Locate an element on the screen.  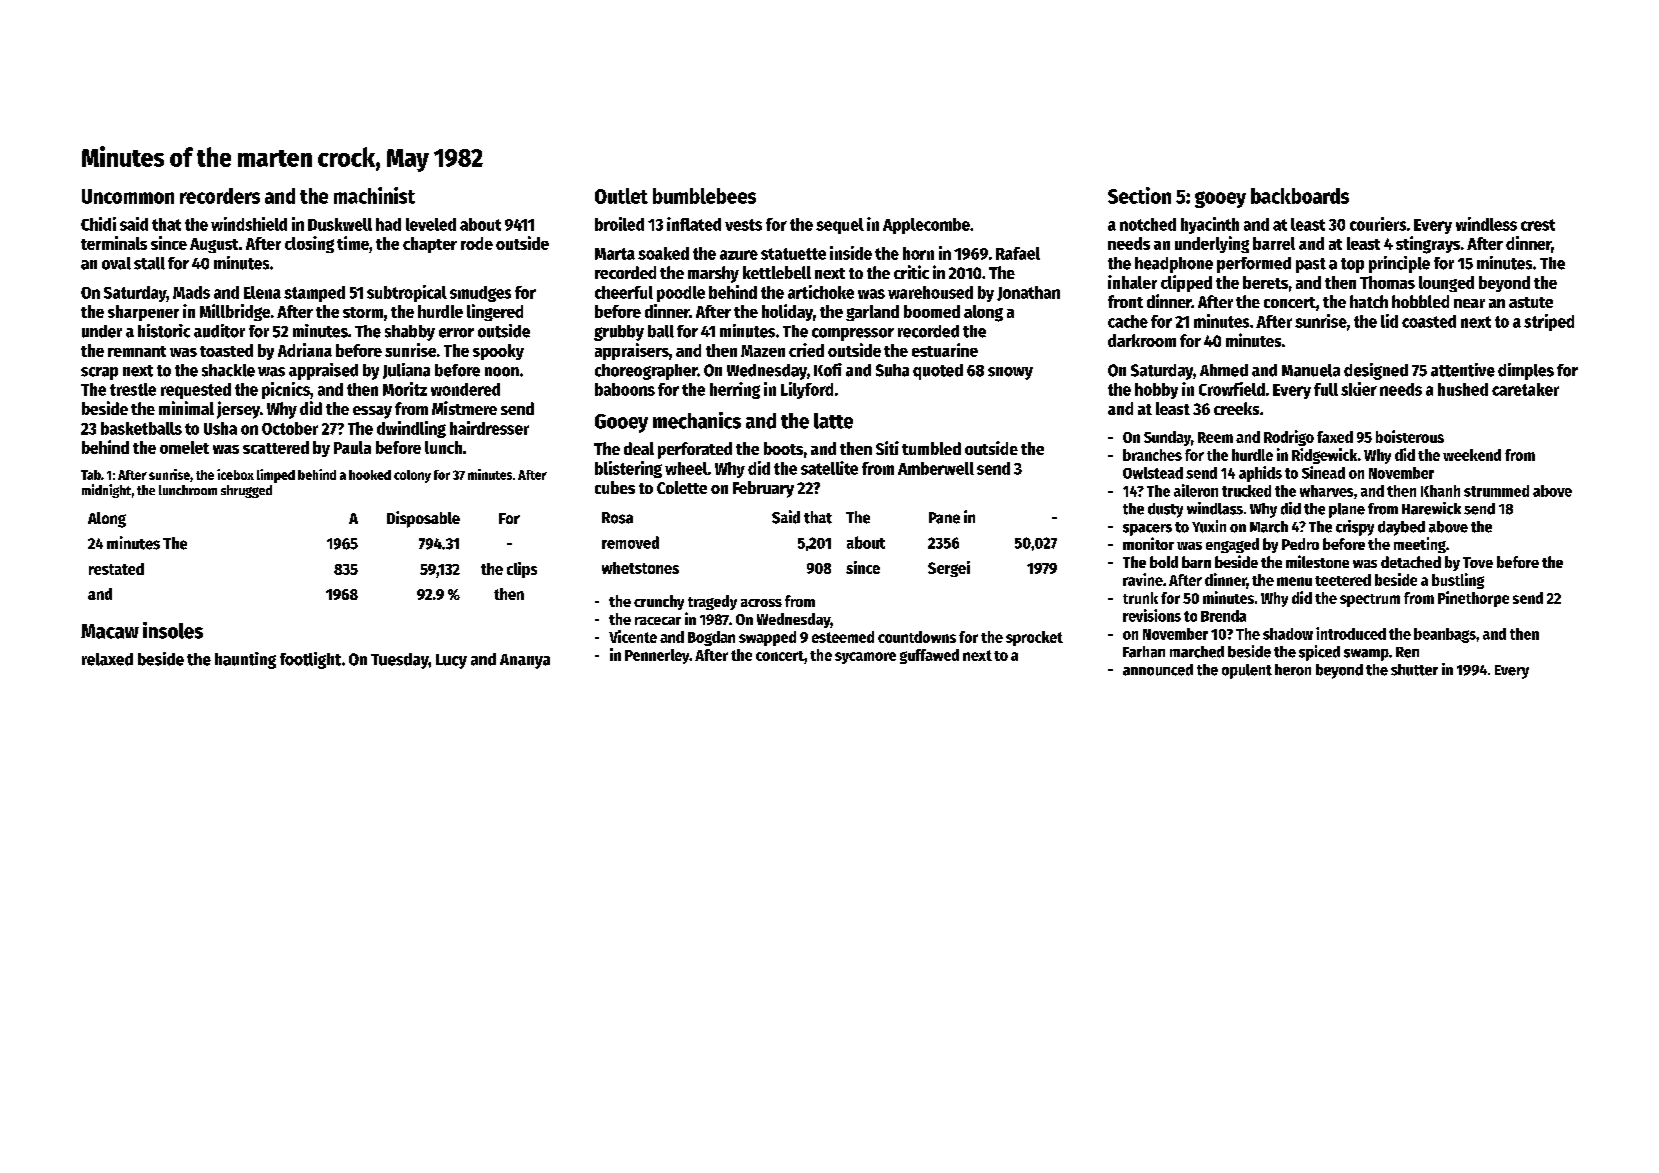
Lucy is located at coordinates (451, 661).
